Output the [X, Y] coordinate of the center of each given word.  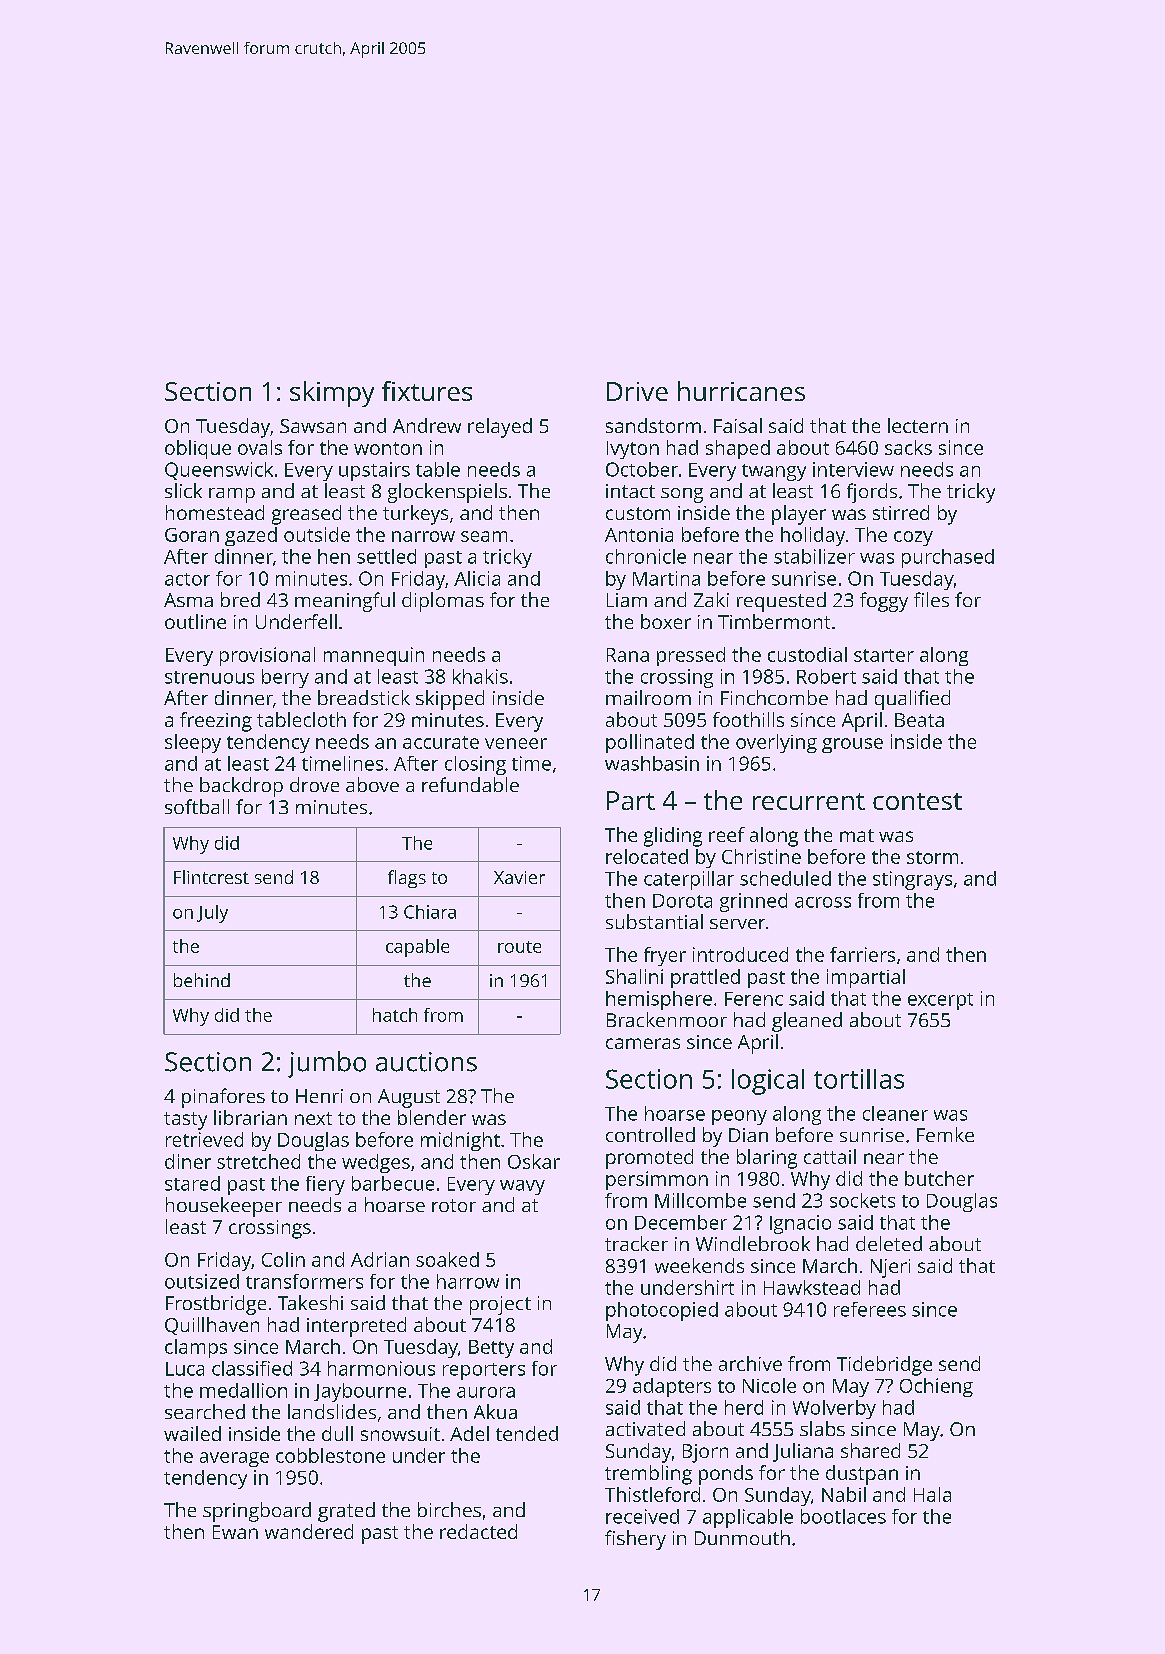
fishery [635, 1540]
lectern [918, 425]
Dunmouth [742, 1537]
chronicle [646, 556]
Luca [185, 1369]
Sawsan [313, 426]
